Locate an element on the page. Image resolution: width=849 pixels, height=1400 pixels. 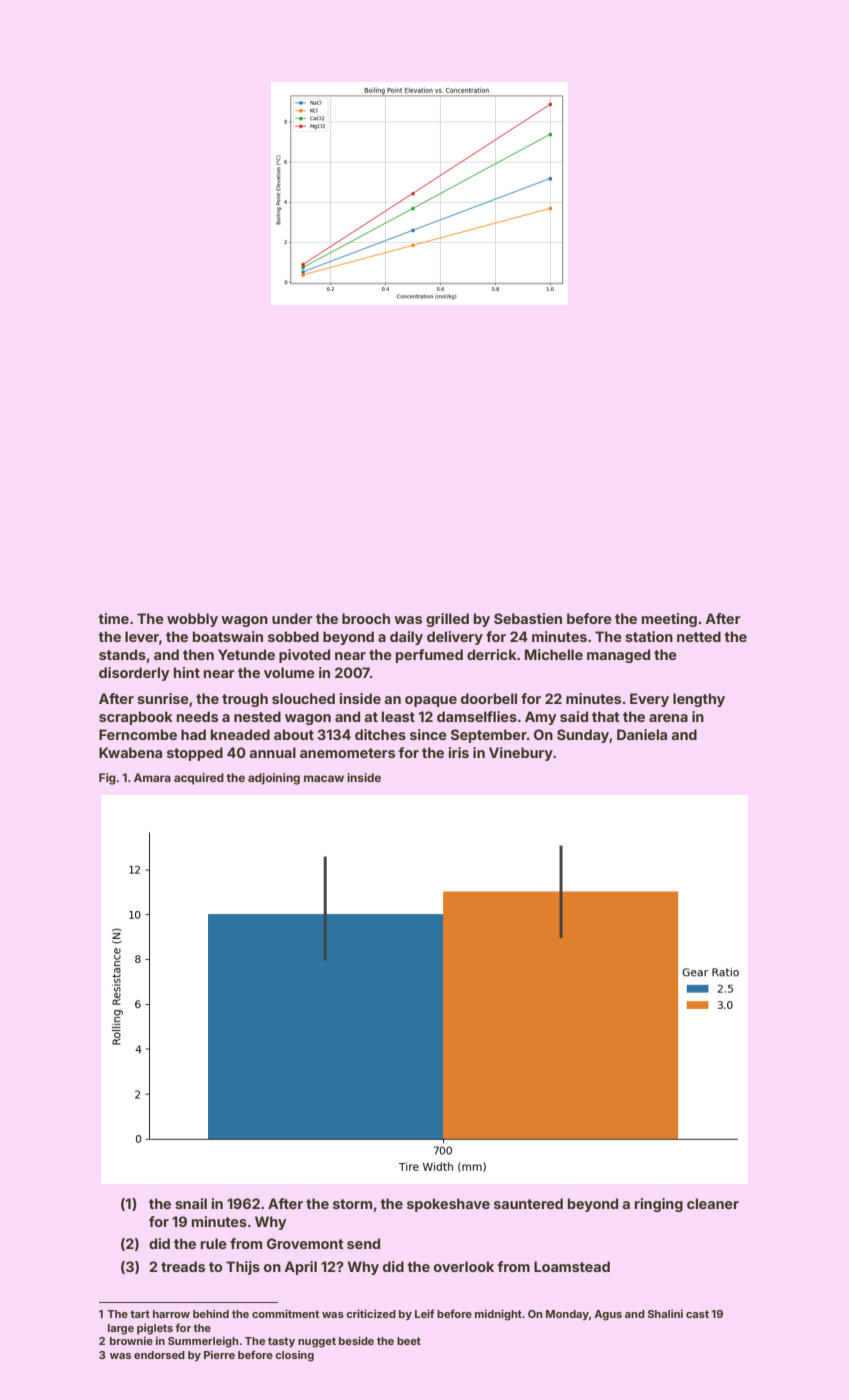
Vinebury is located at coordinates (521, 754).
